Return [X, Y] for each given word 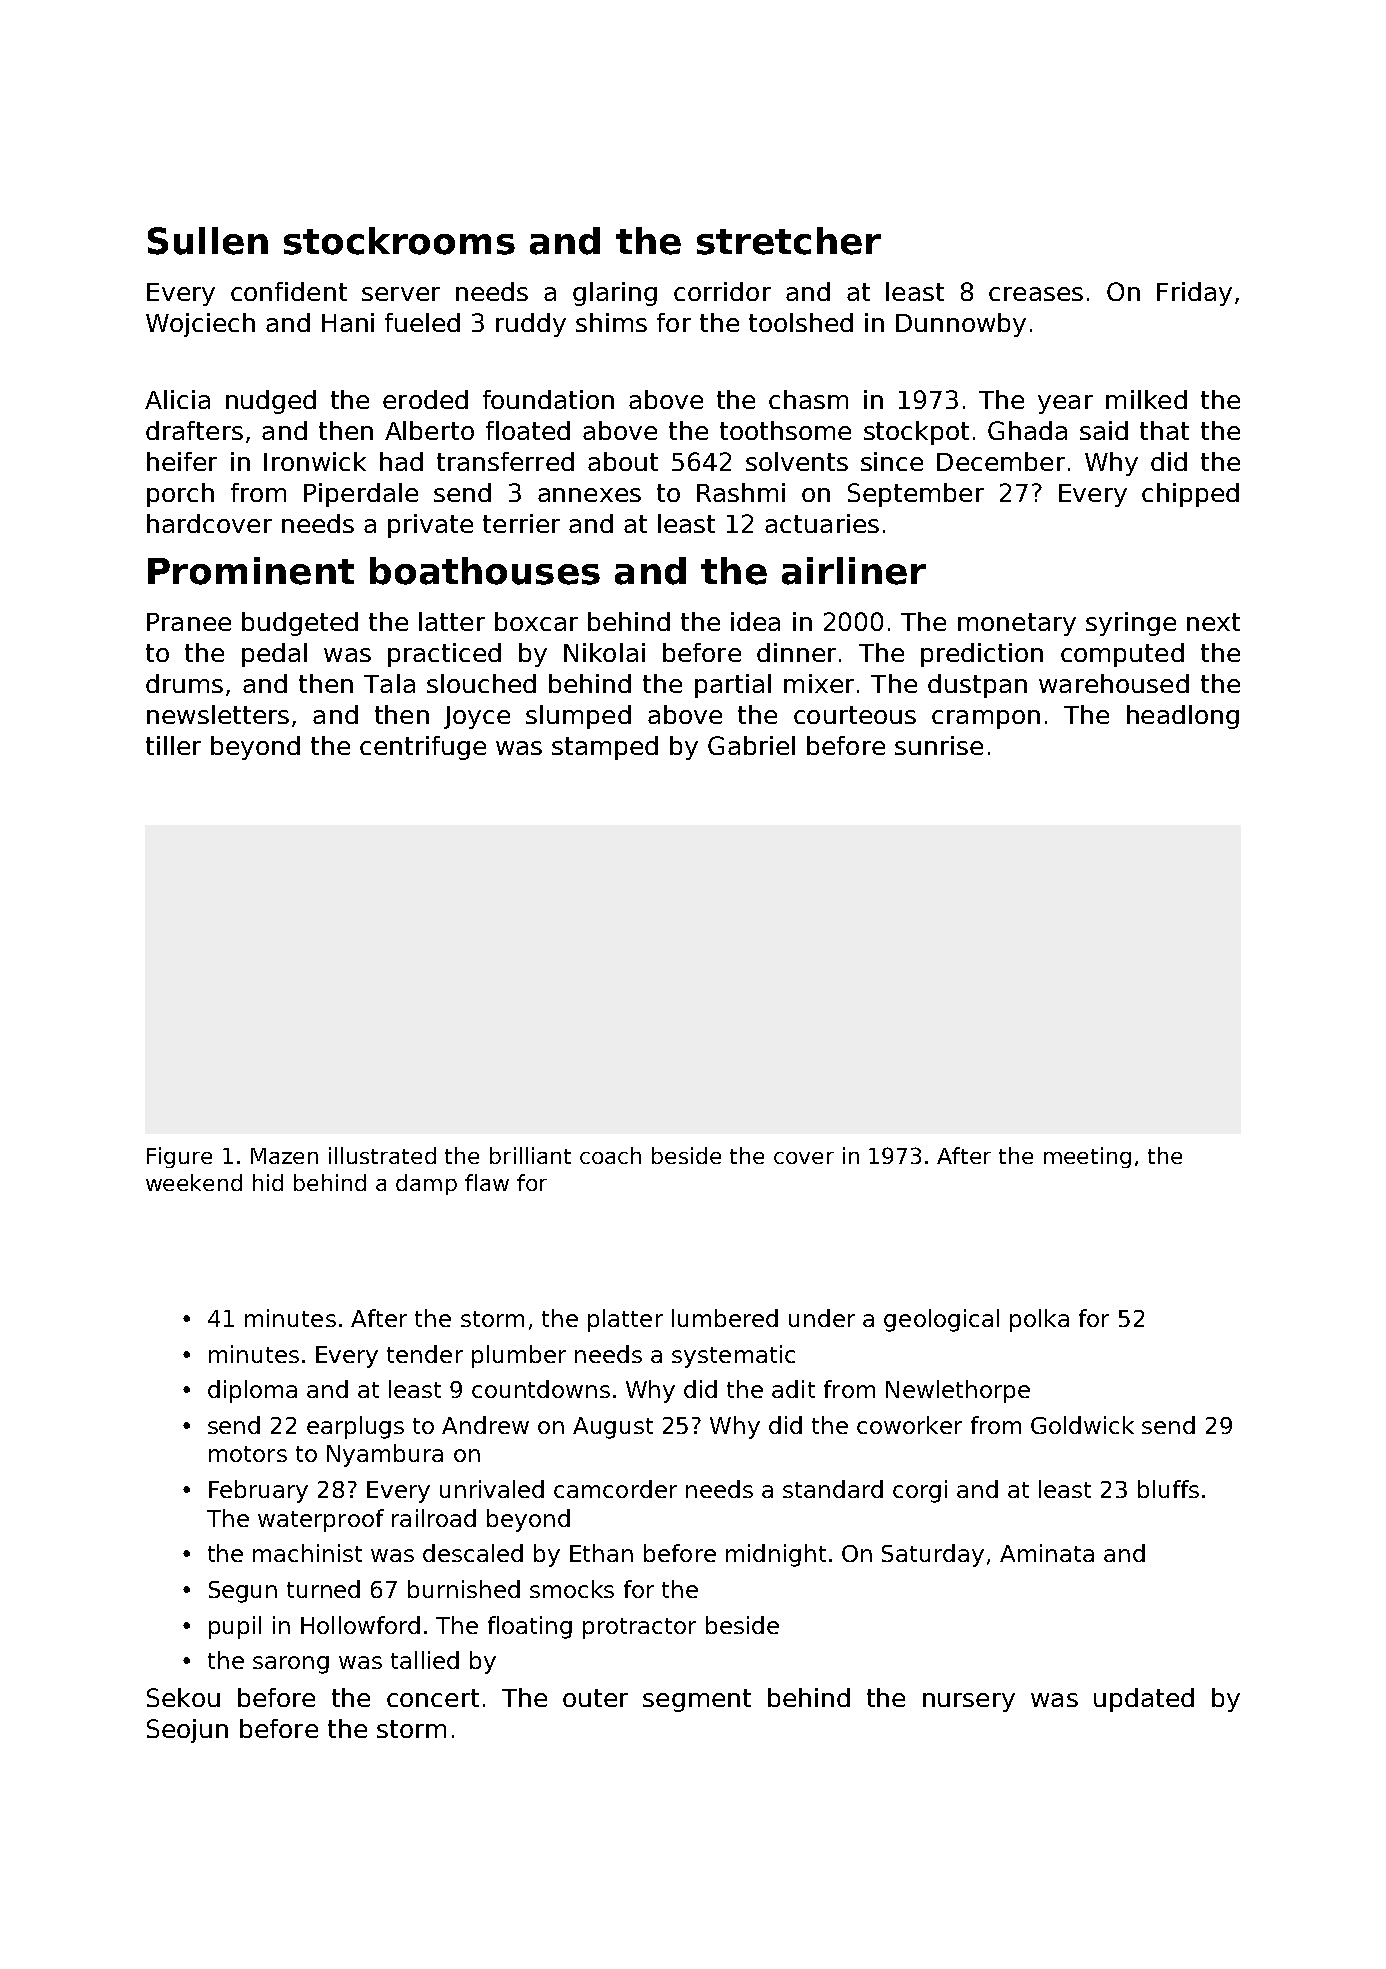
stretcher [789, 241]
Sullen [208, 241]
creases [1036, 294]
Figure [179, 1157]
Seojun [187, 1731]
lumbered [725, 1318]
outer [595, 1698]
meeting [1087, 1157]
